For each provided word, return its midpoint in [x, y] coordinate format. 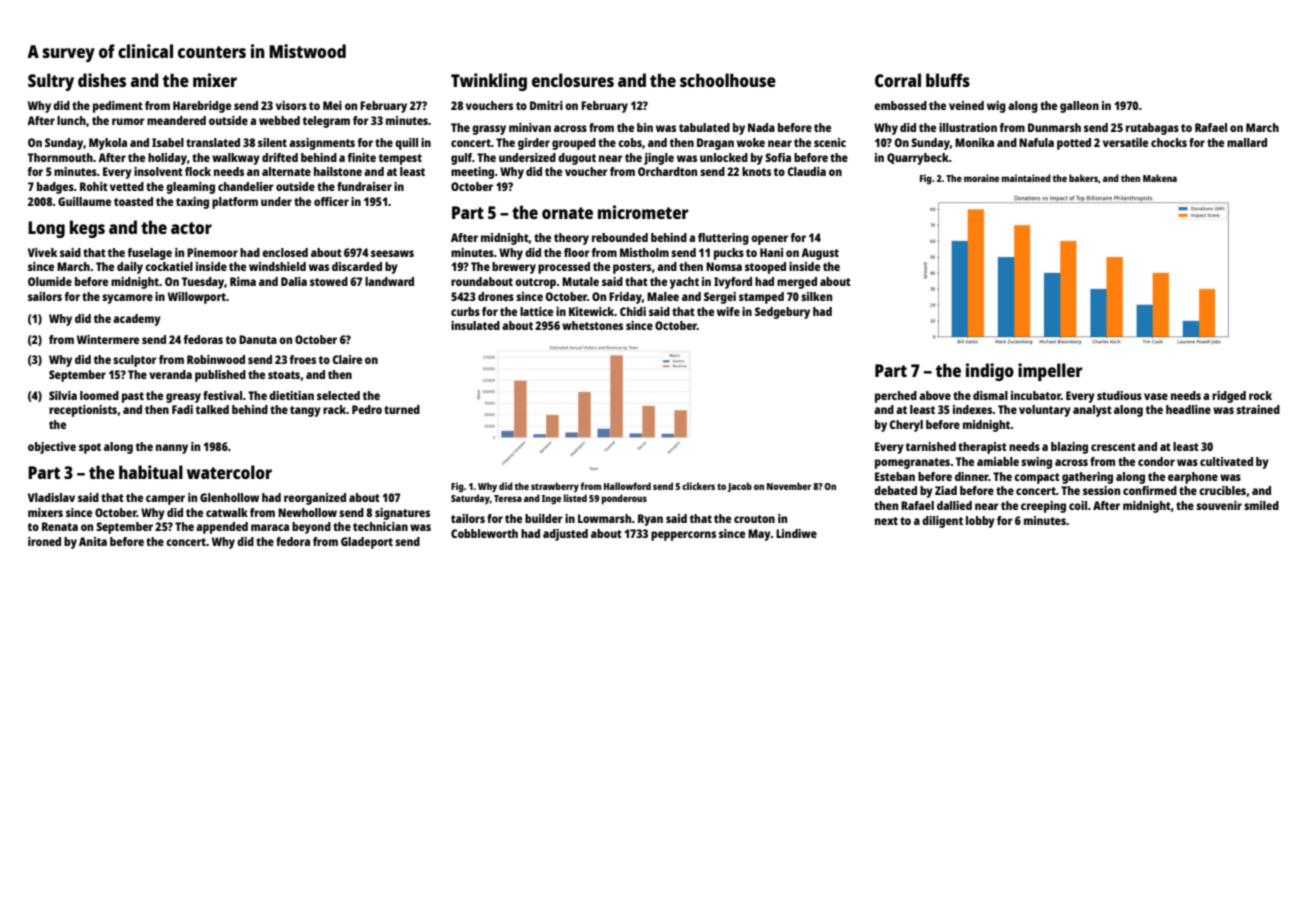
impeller [1050, 372]
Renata [60, 526]
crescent [1113, 447]
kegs [87, 229]
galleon [1079, 107]
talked [212, 409]
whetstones [592, 325]
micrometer [643, 212]
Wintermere [108, 339]
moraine [981, 178]
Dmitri [546, 105]
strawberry [555, 487]
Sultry [51, 82]
